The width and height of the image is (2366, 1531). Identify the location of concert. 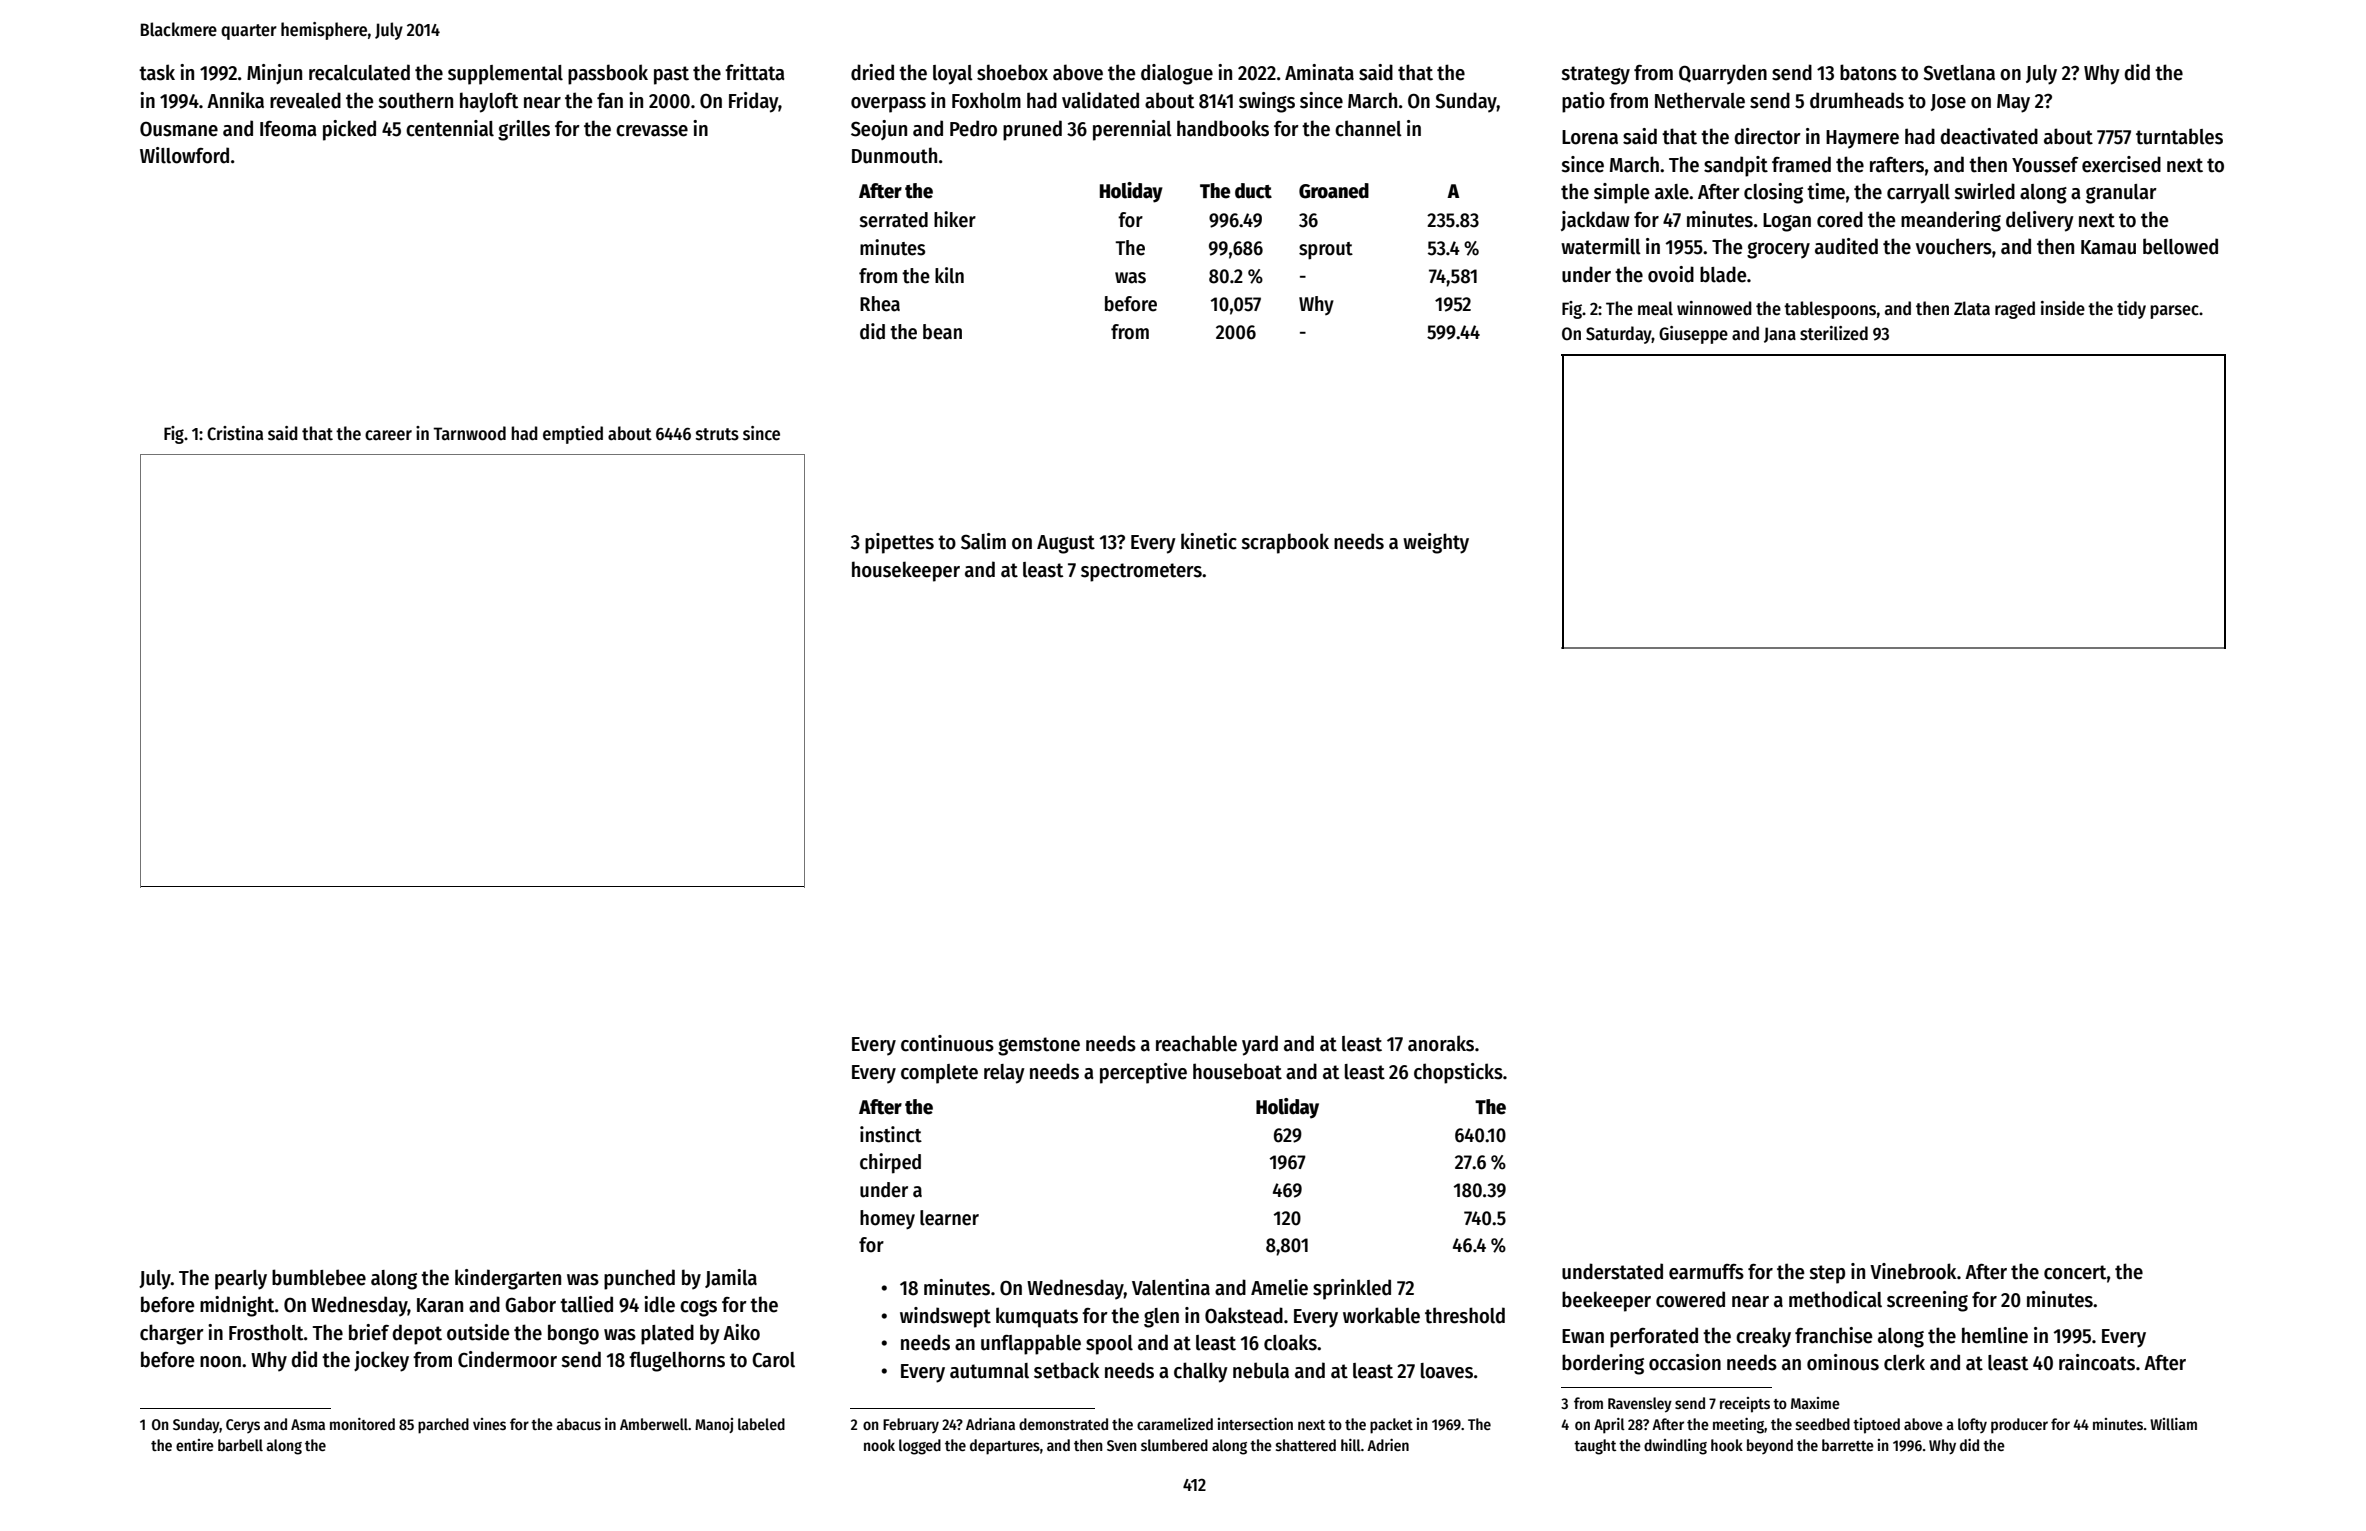
(2075, 1272).
